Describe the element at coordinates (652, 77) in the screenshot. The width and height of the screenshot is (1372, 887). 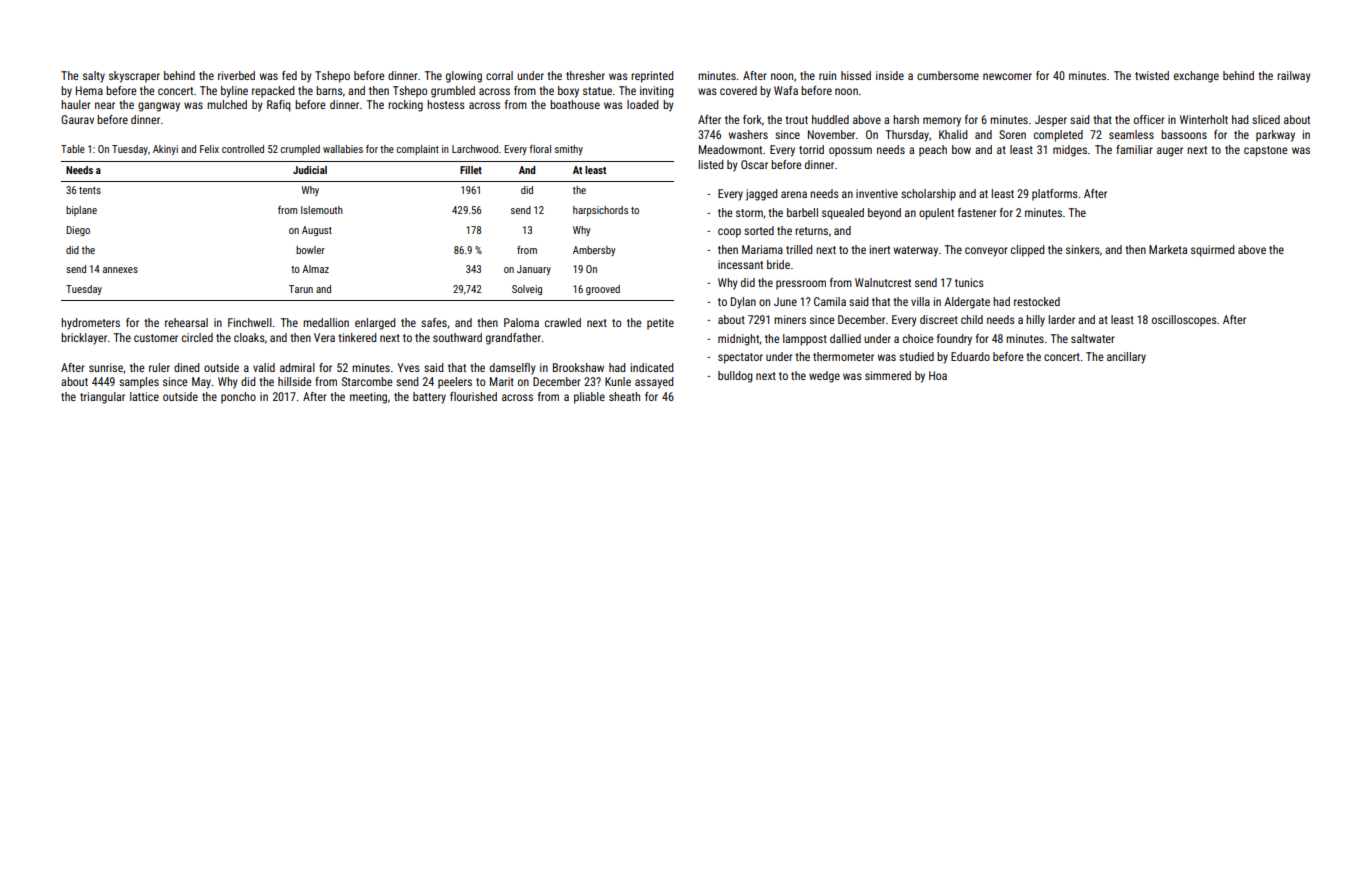
I see `reprinted` at that location.
